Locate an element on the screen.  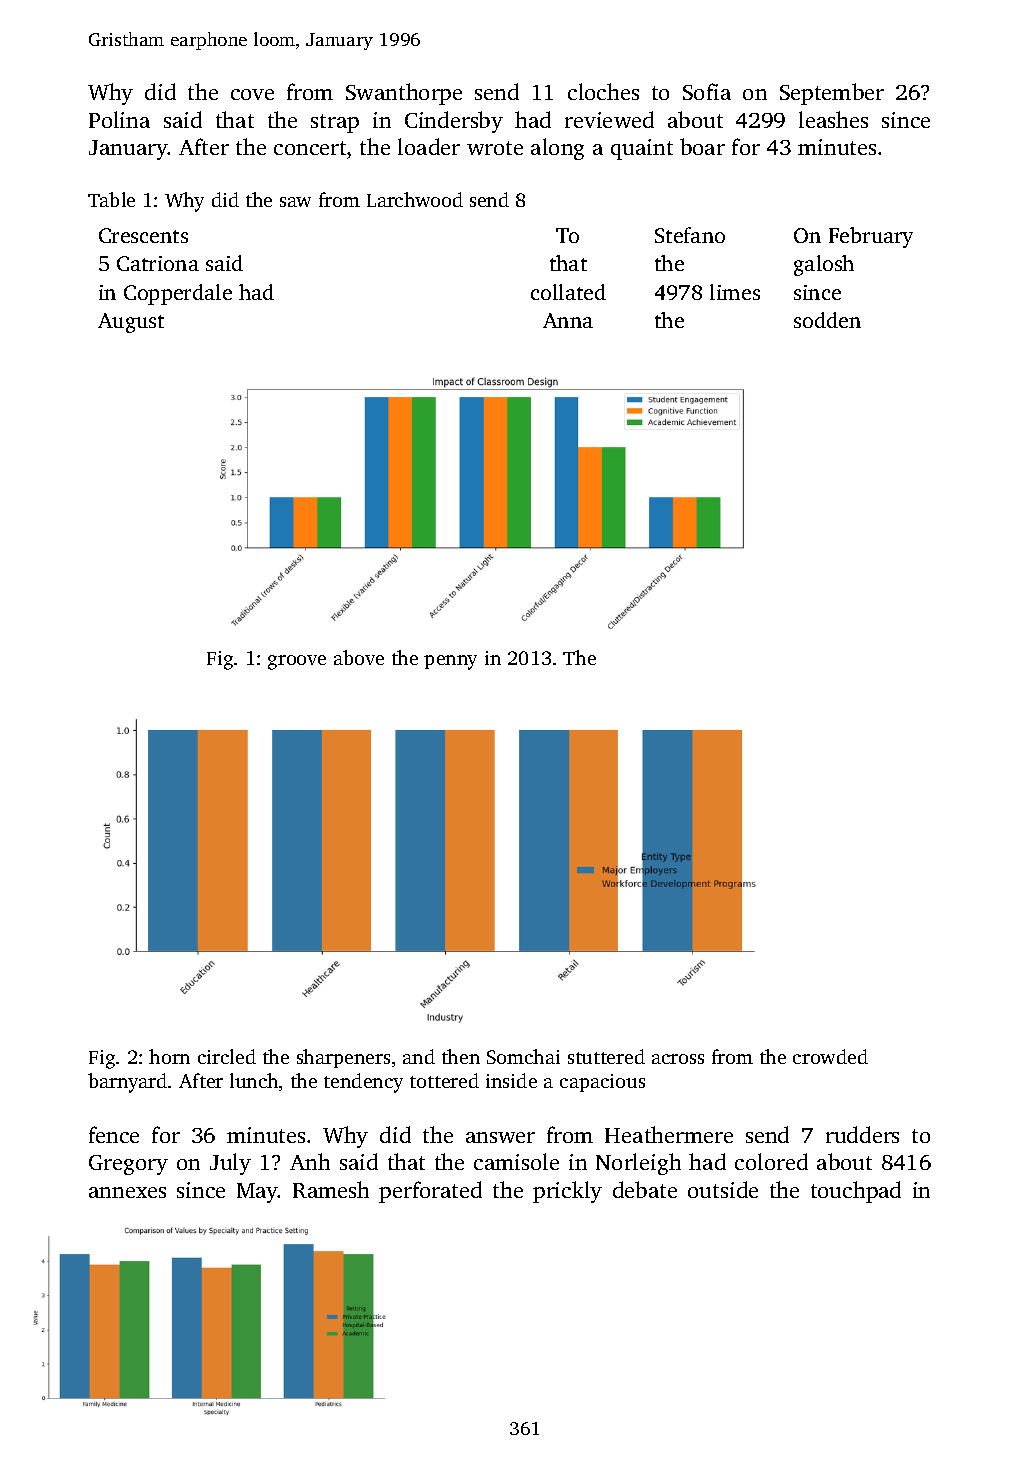
sodden is located at coordinates (827, 320).
